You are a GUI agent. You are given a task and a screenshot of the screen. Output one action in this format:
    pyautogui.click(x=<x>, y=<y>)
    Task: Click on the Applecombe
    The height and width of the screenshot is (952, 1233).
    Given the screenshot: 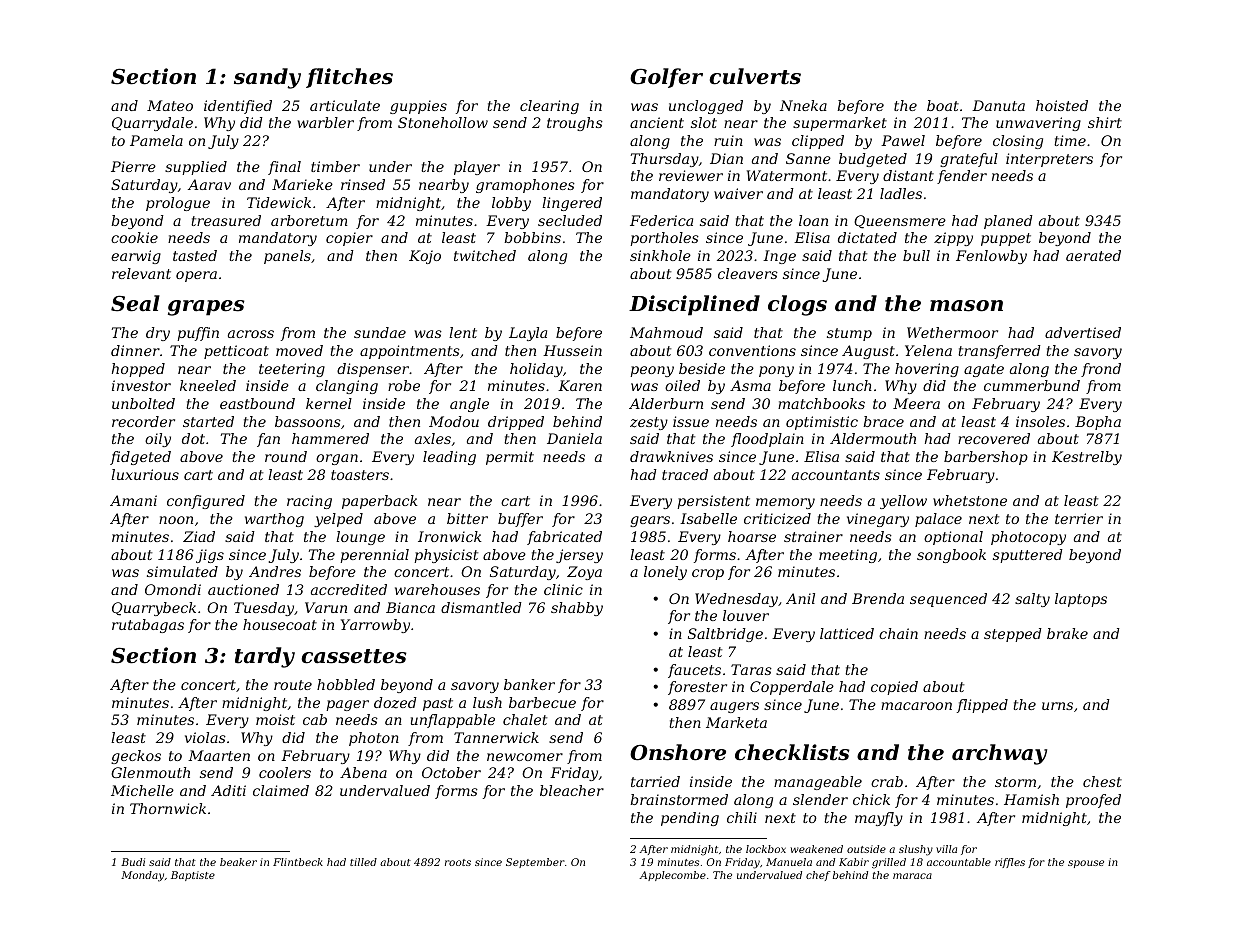 What is the action you would take?
    pyautogui.click(x=672, y=876)
